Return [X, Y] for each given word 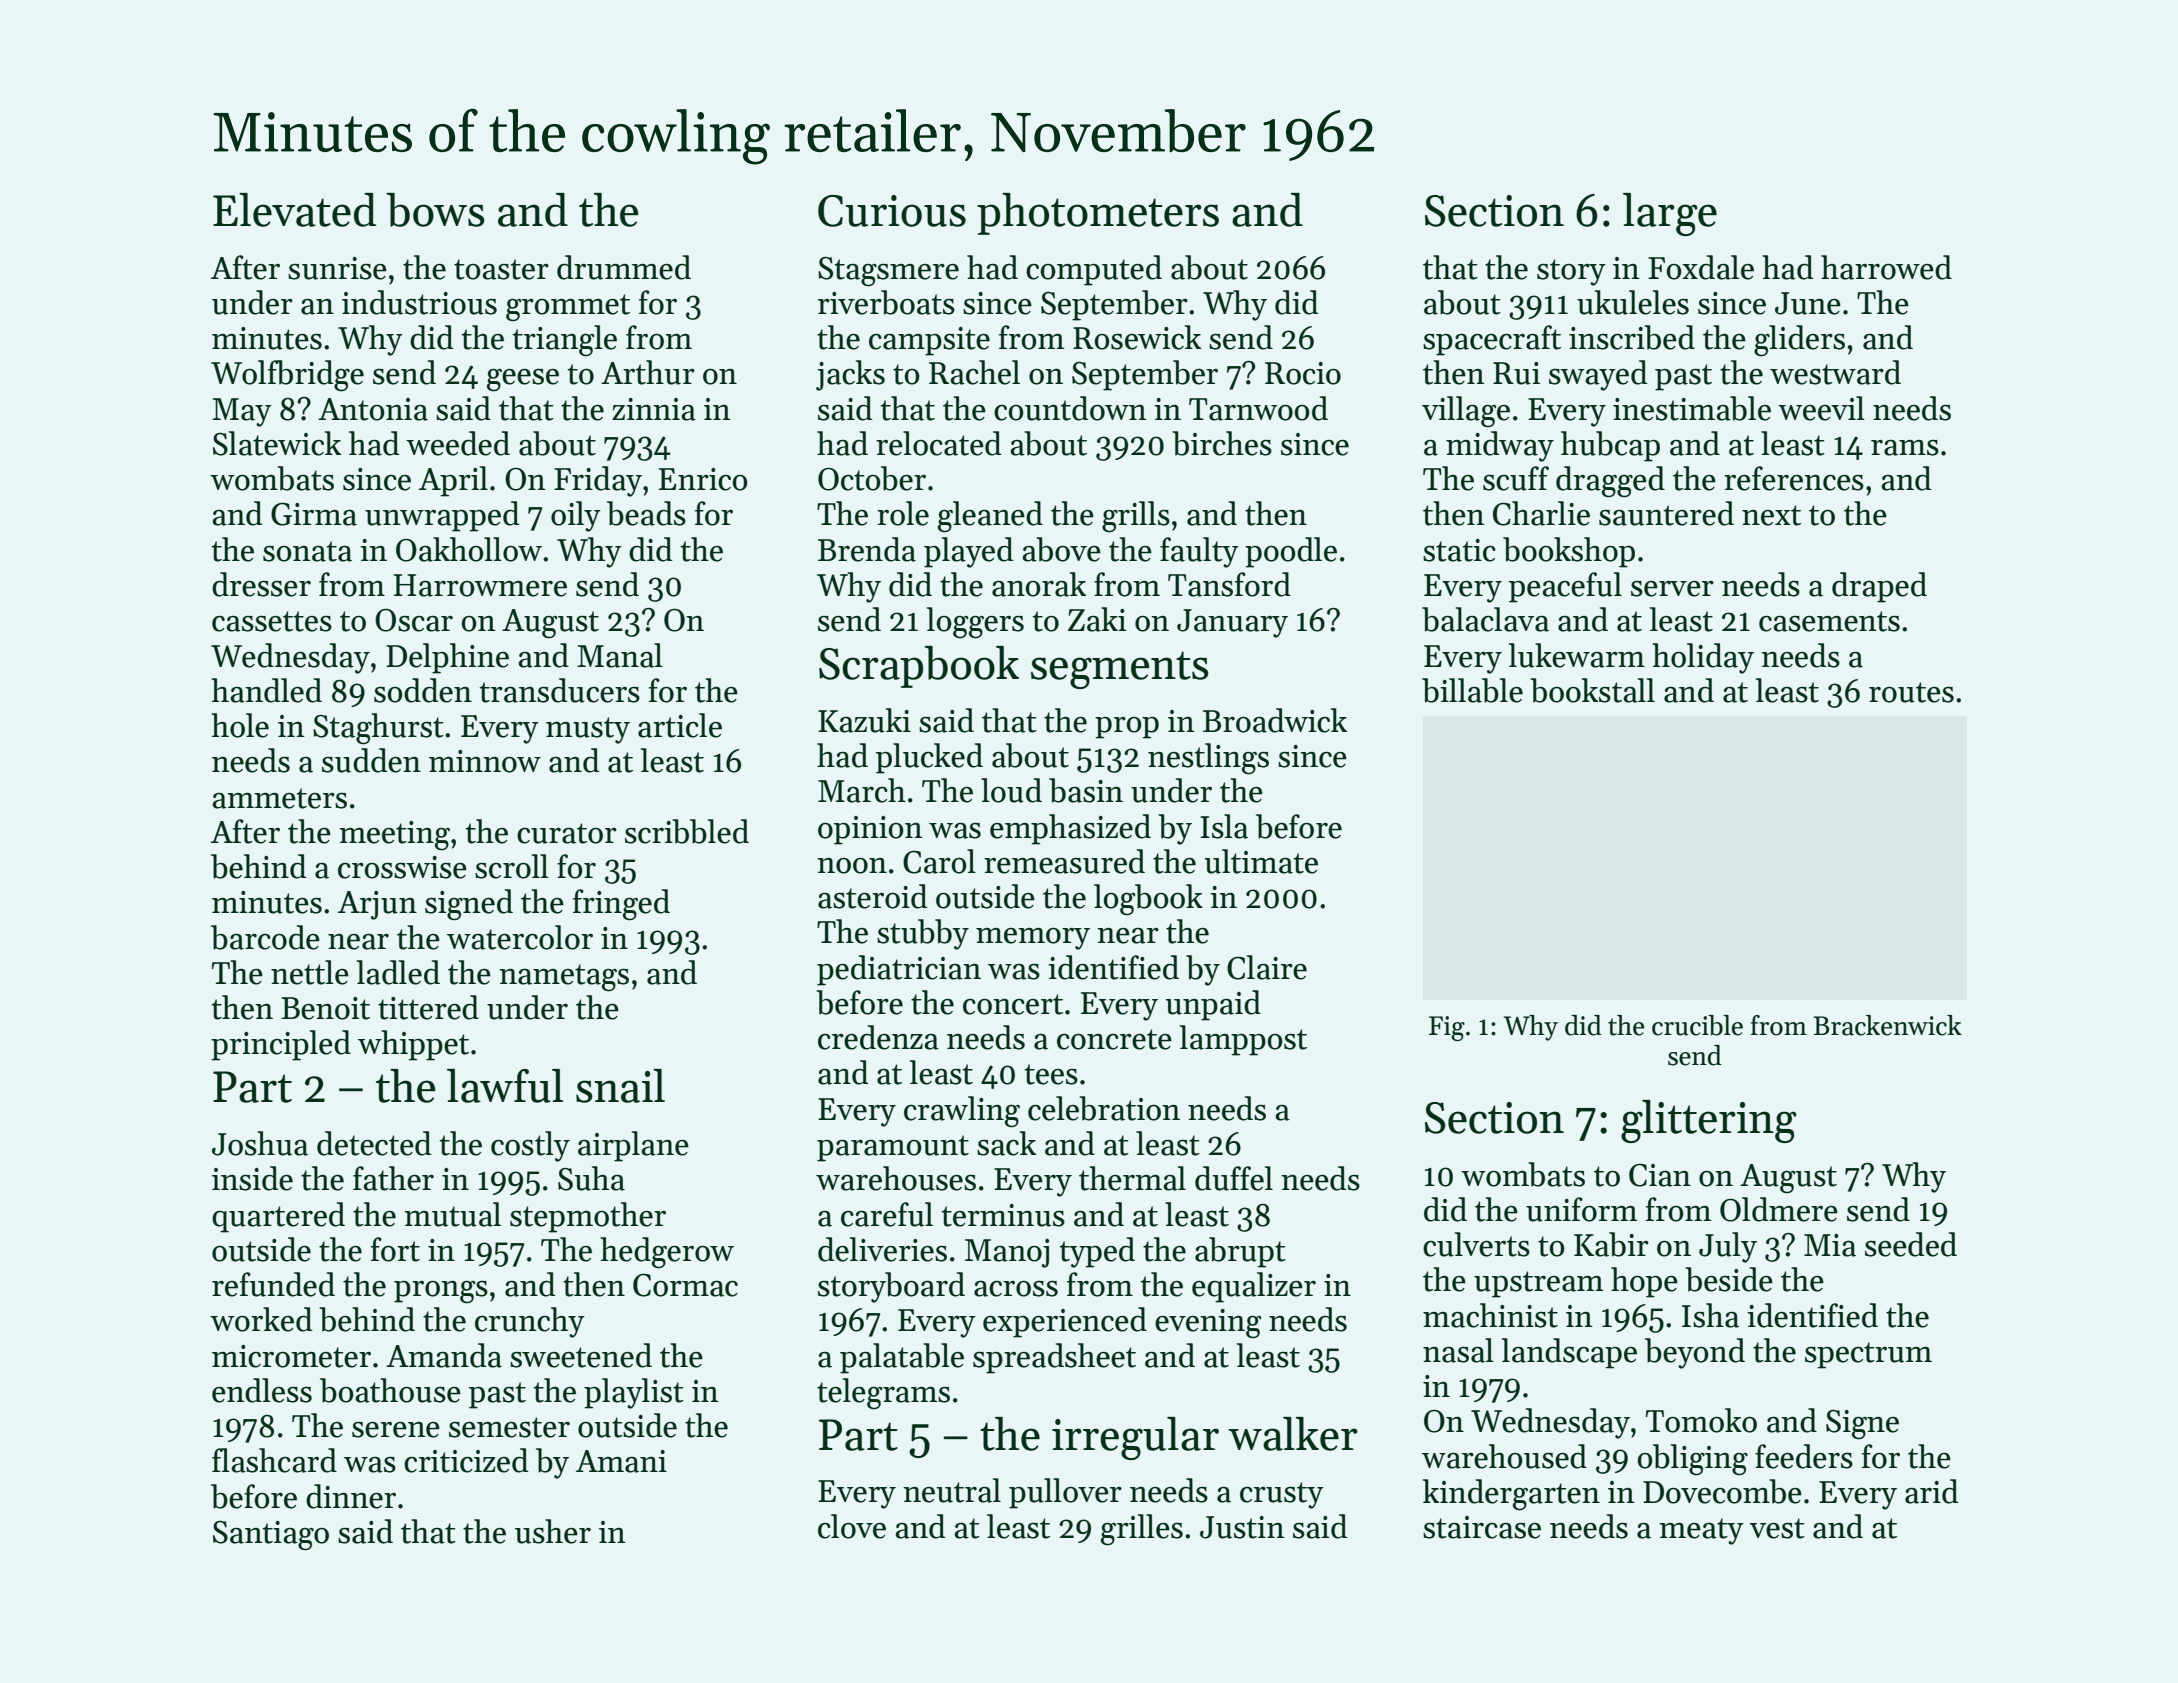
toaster [501, 269]
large [1670, 214]
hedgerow [667, 1253]
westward [1835, 372]
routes [1911, 692]
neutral [952, 1490]
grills [1136, 517]
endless [262, 1390]
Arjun [377, 905]
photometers [1098, 214]
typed [1097, 1252]
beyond [1695, 1353]
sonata [307, 551]
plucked [929, 758]
